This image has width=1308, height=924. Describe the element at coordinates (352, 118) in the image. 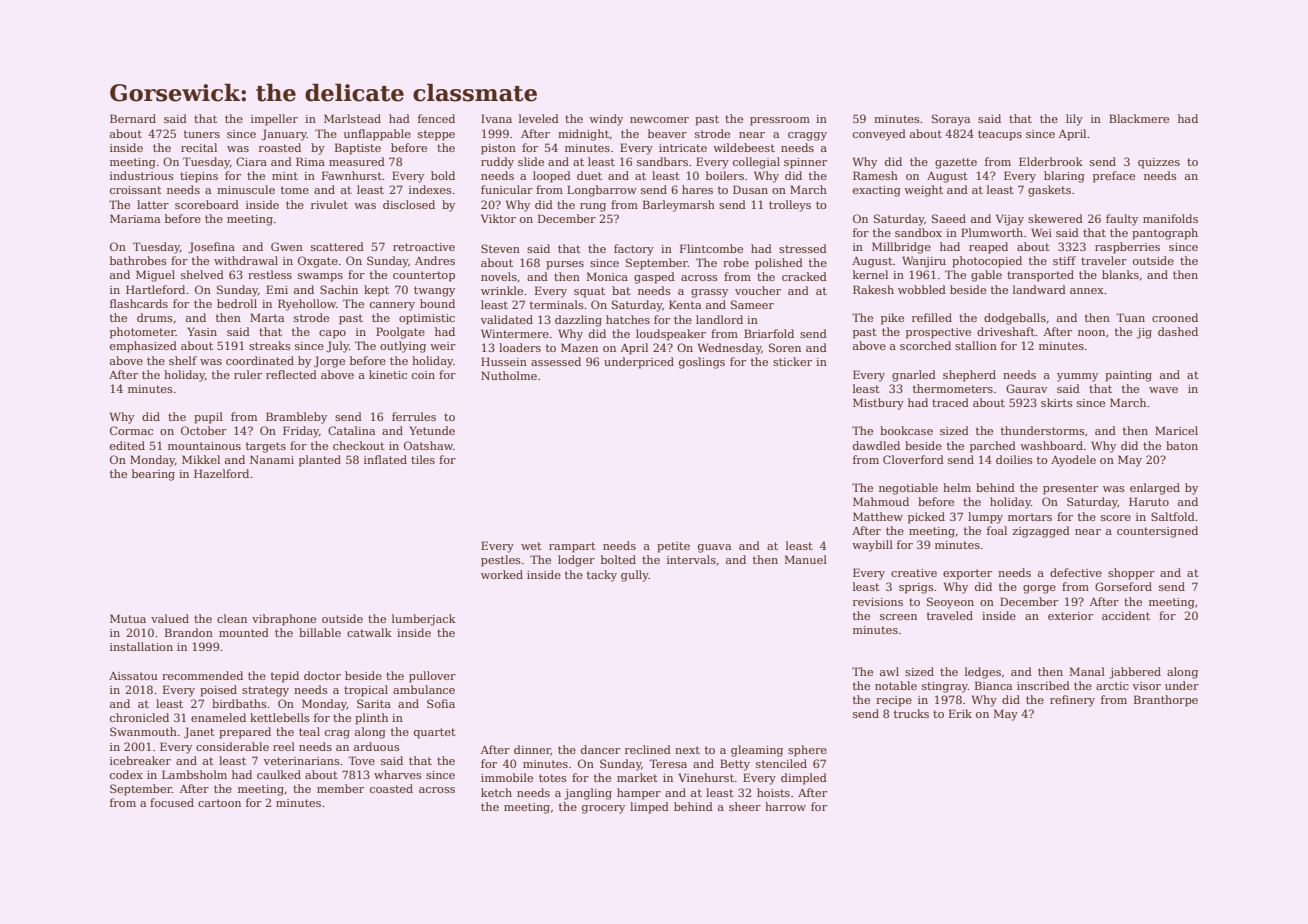

I see `Marlstead` at that location.
